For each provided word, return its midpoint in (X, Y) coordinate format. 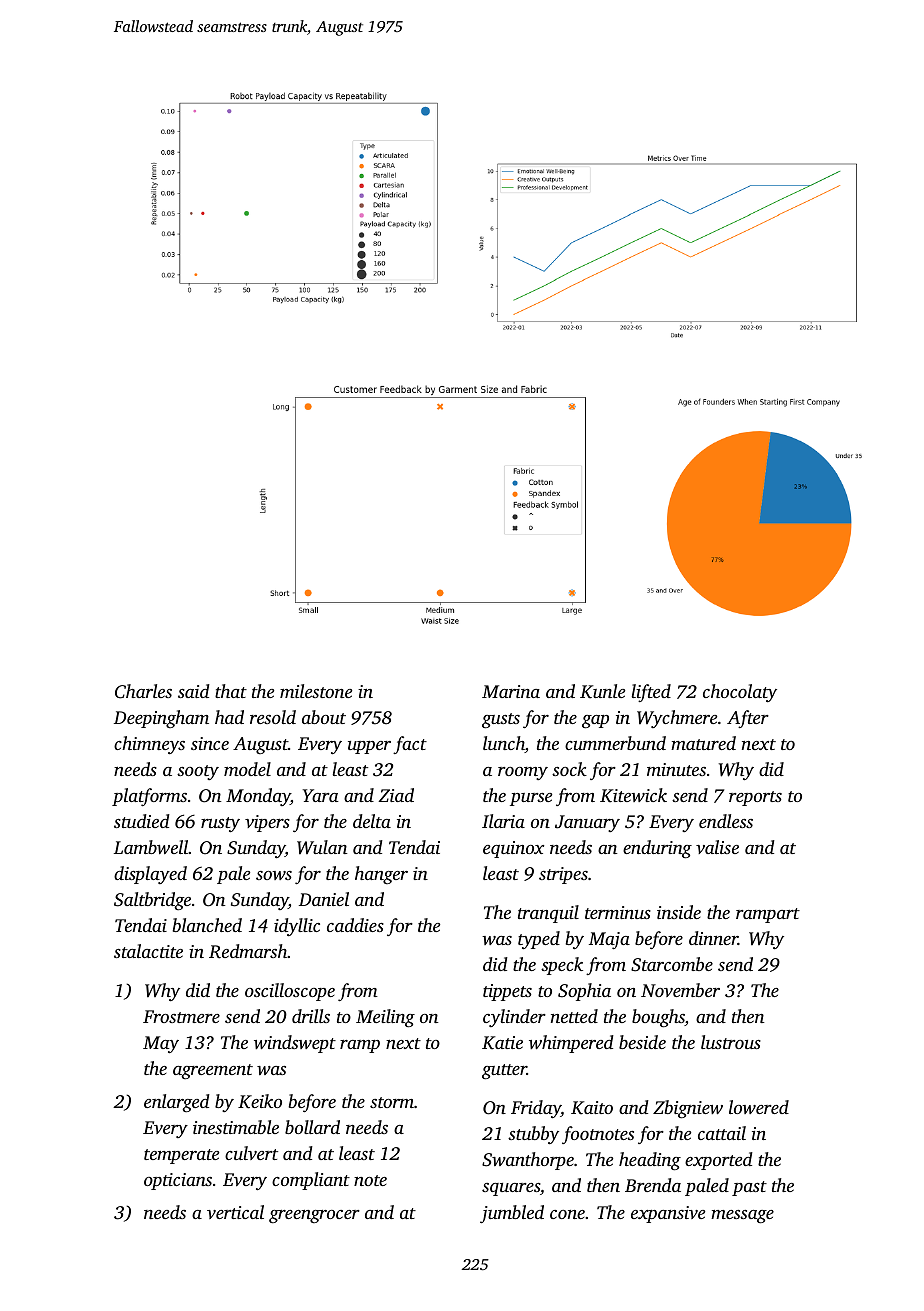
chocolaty (740, 693)
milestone (316, 691)
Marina (511, 691)
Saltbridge (152, 901)
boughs (658, 1018)
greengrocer (314, 1217)
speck (562, 966)
